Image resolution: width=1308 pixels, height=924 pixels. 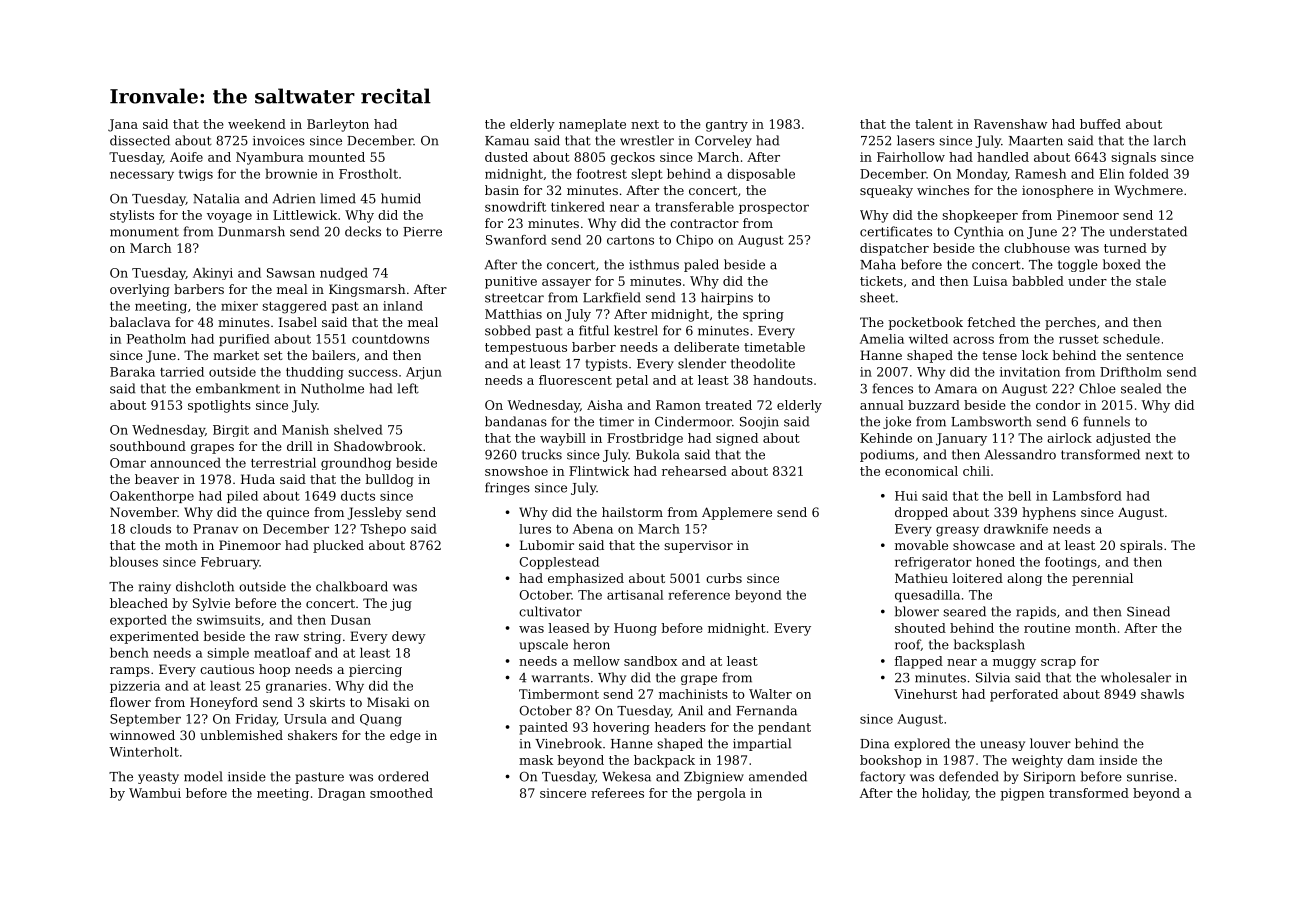 I want to click on handouts, so click(x=783, y=380).
